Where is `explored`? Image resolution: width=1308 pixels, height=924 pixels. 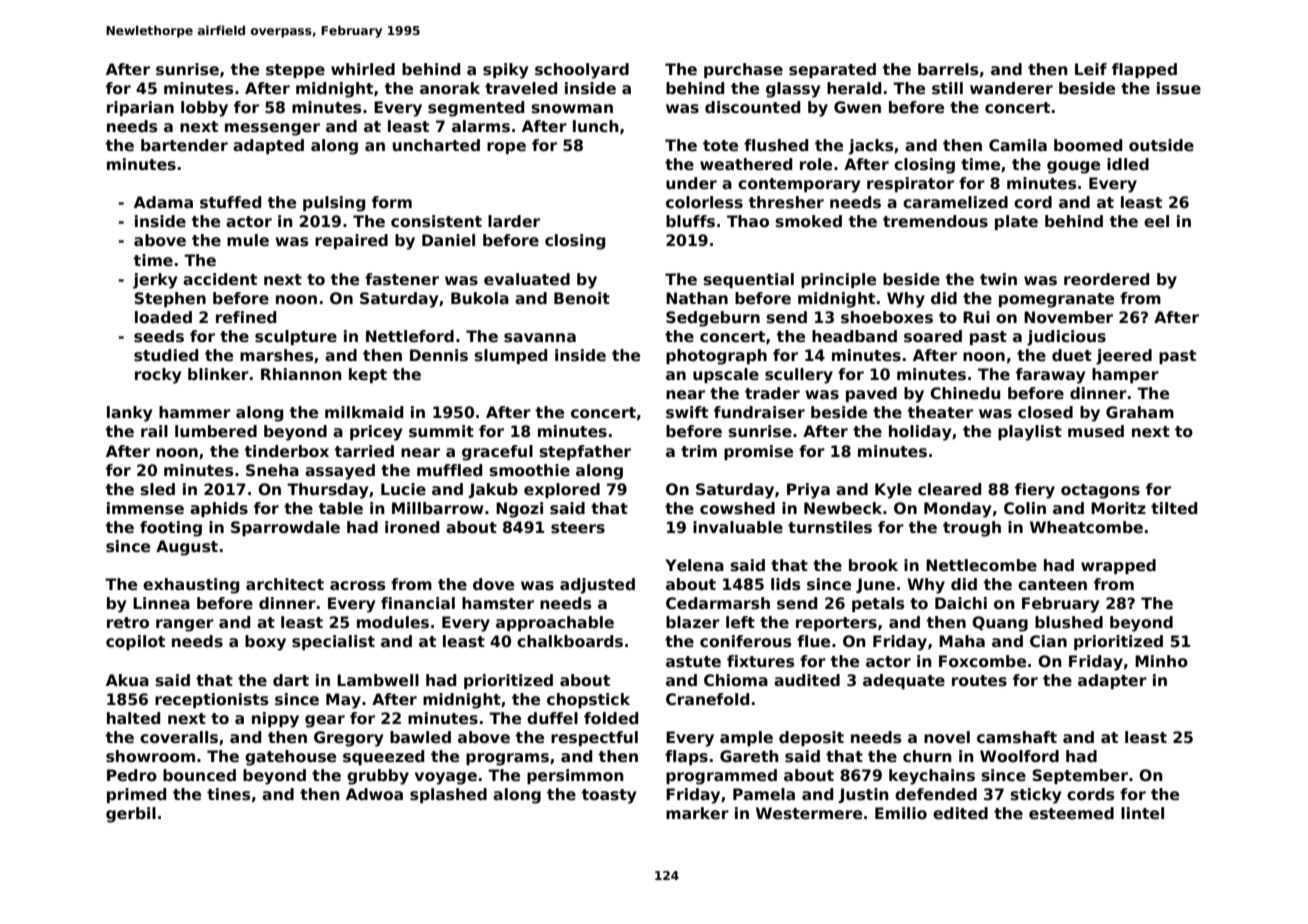
explored is located at coordinates (562, 490).
